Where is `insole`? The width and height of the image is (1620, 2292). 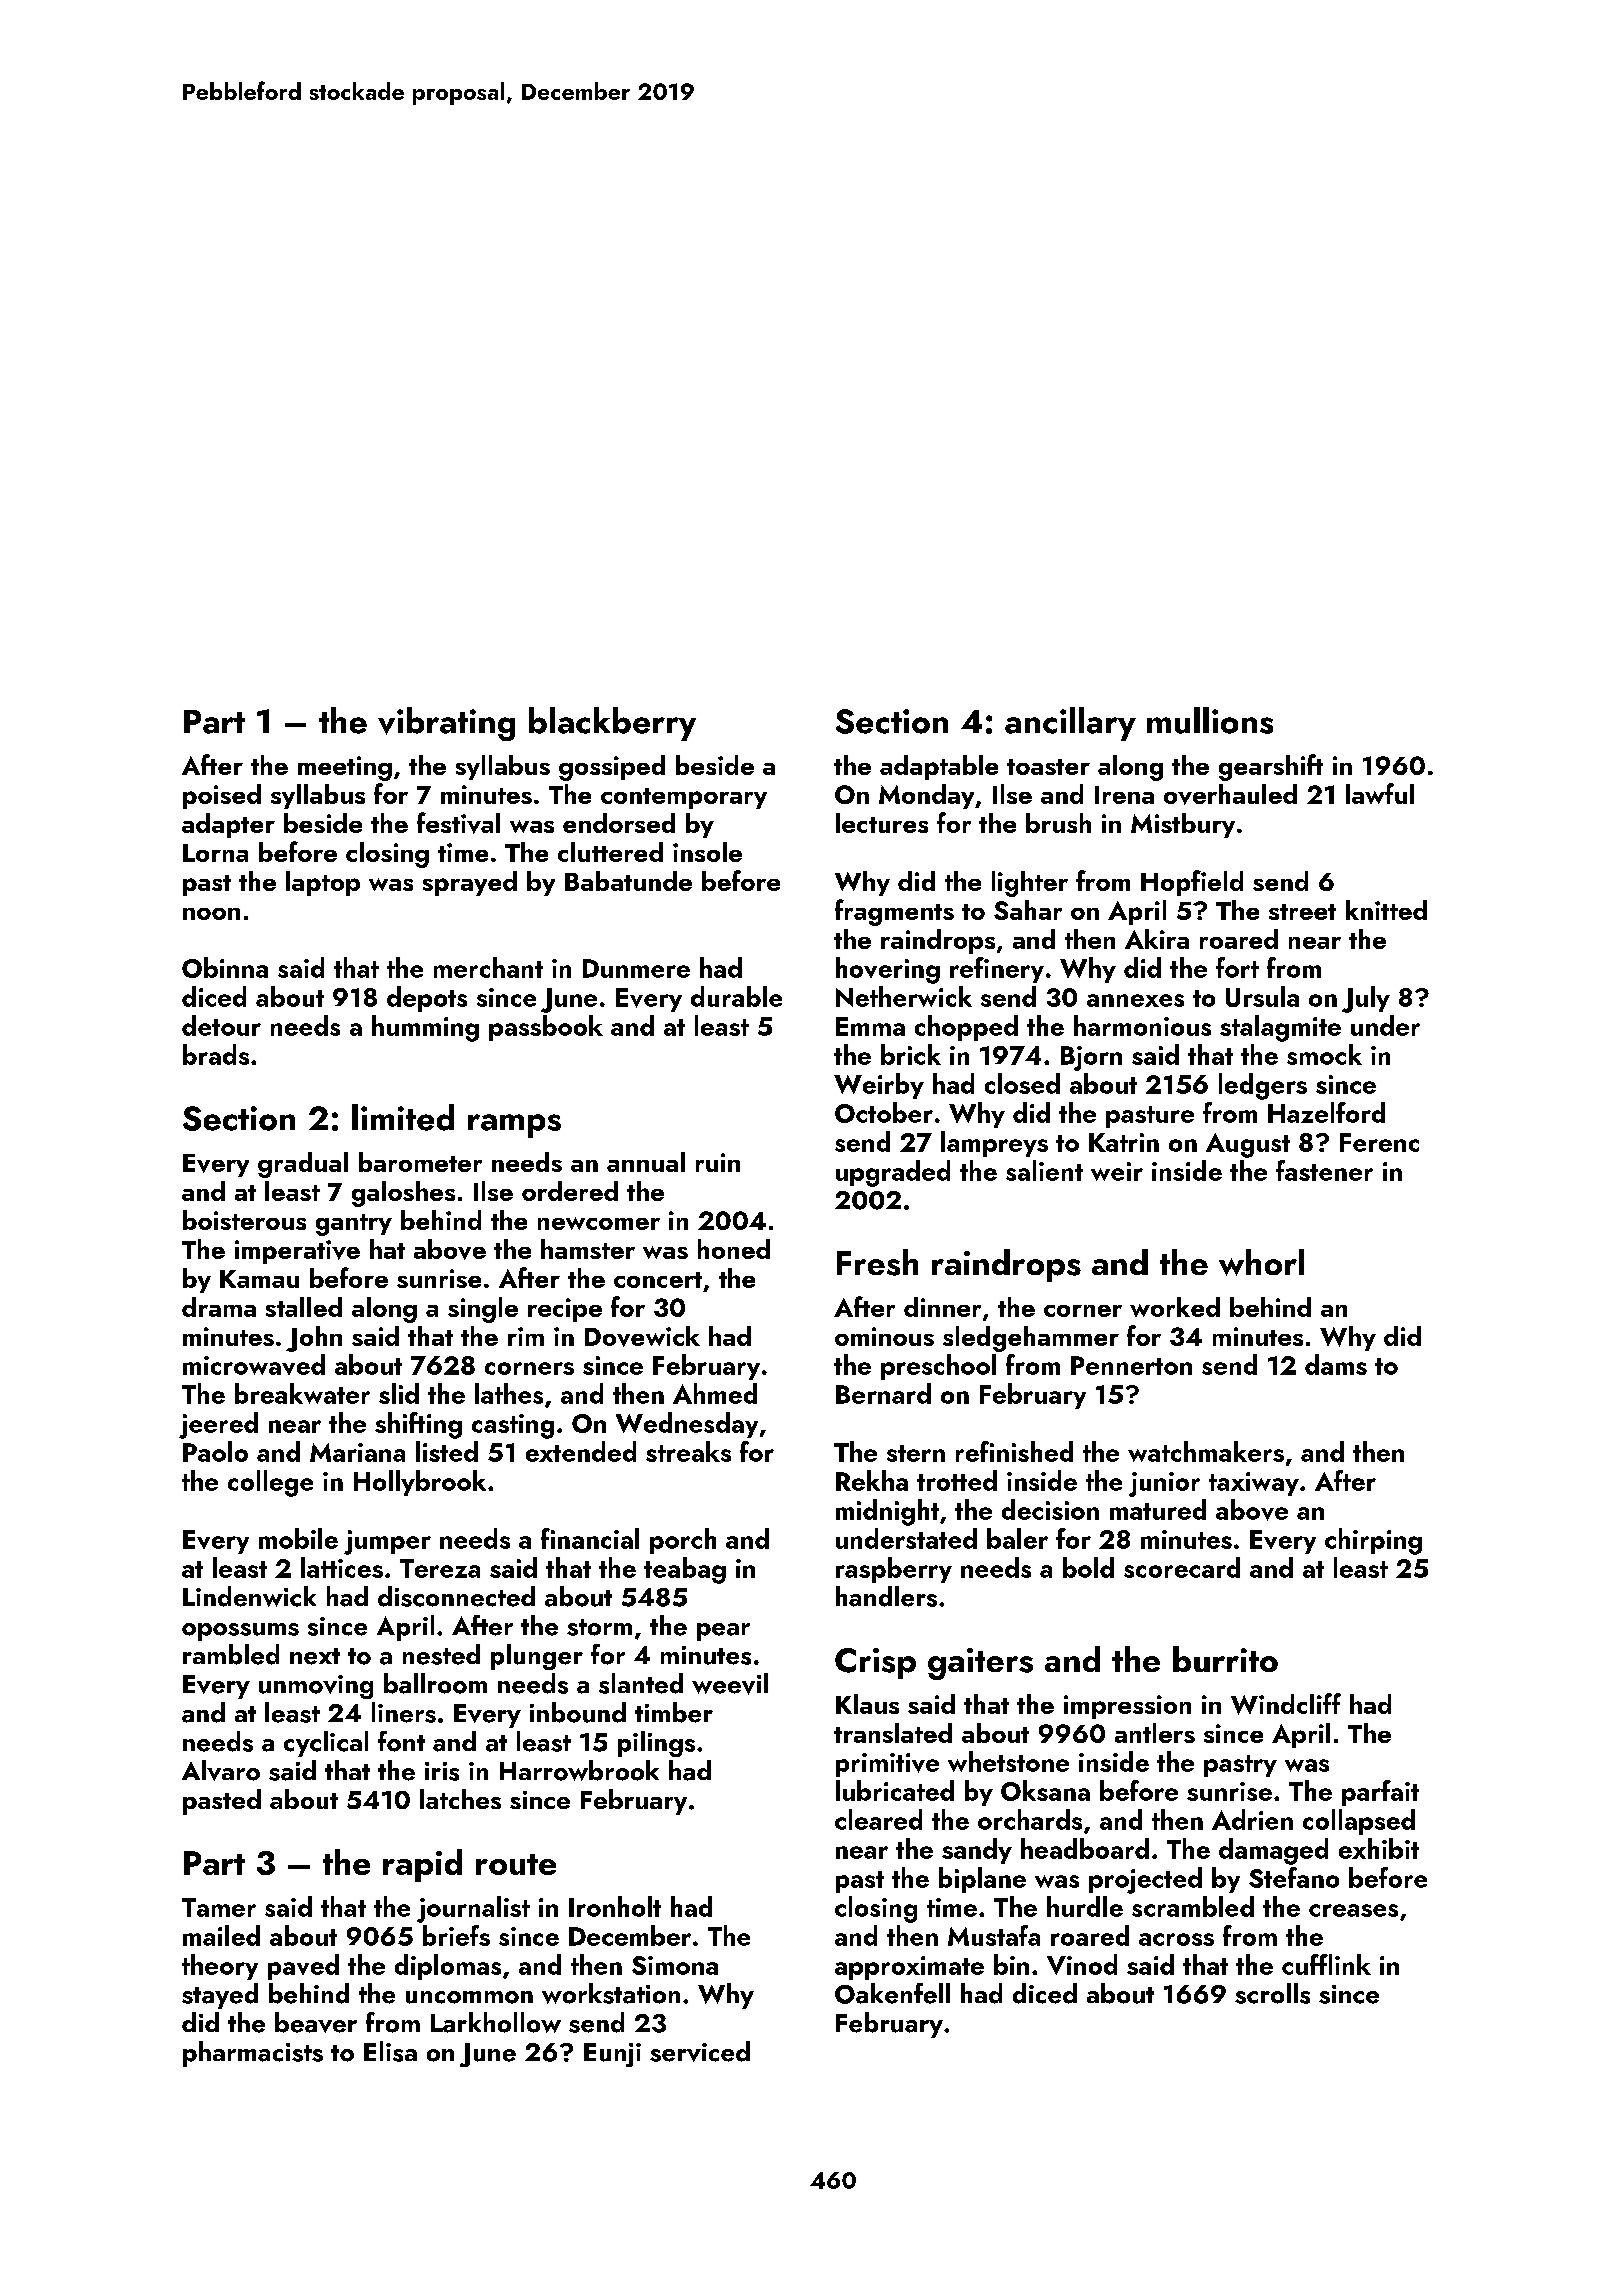 insole is located at coordinates (707, 852).
